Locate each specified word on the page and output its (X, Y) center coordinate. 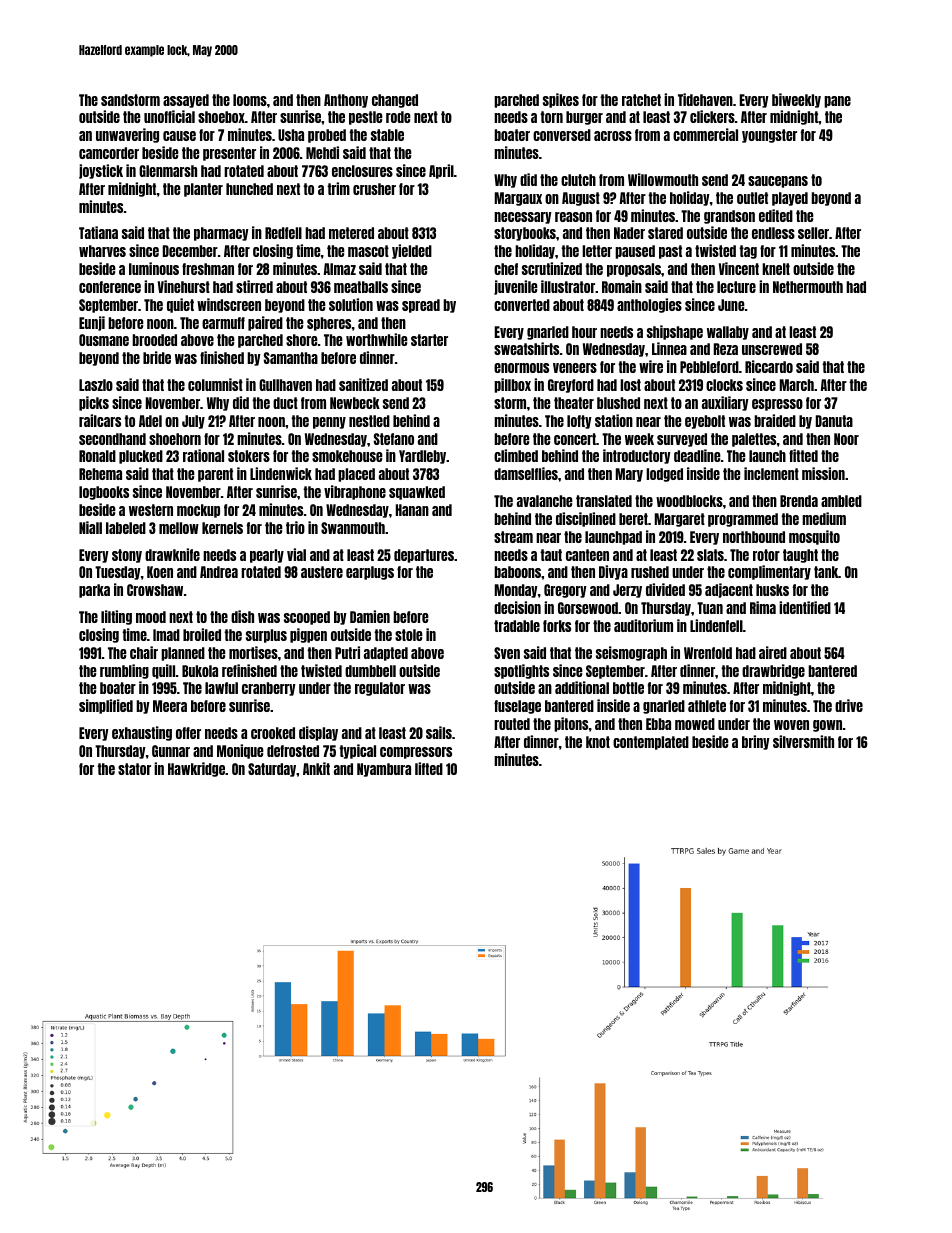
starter (429, 340)
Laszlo (96, 385)
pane (837, 102)
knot (598, 742)
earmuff (223, 323)
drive (849, 705)
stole (409, 635)
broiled (202, 634)
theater (574, 403)
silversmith (803, 741)
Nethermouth (808, 287)
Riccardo (769, 366)
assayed (186, 101)
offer (188, 733)
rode (398, 117)
